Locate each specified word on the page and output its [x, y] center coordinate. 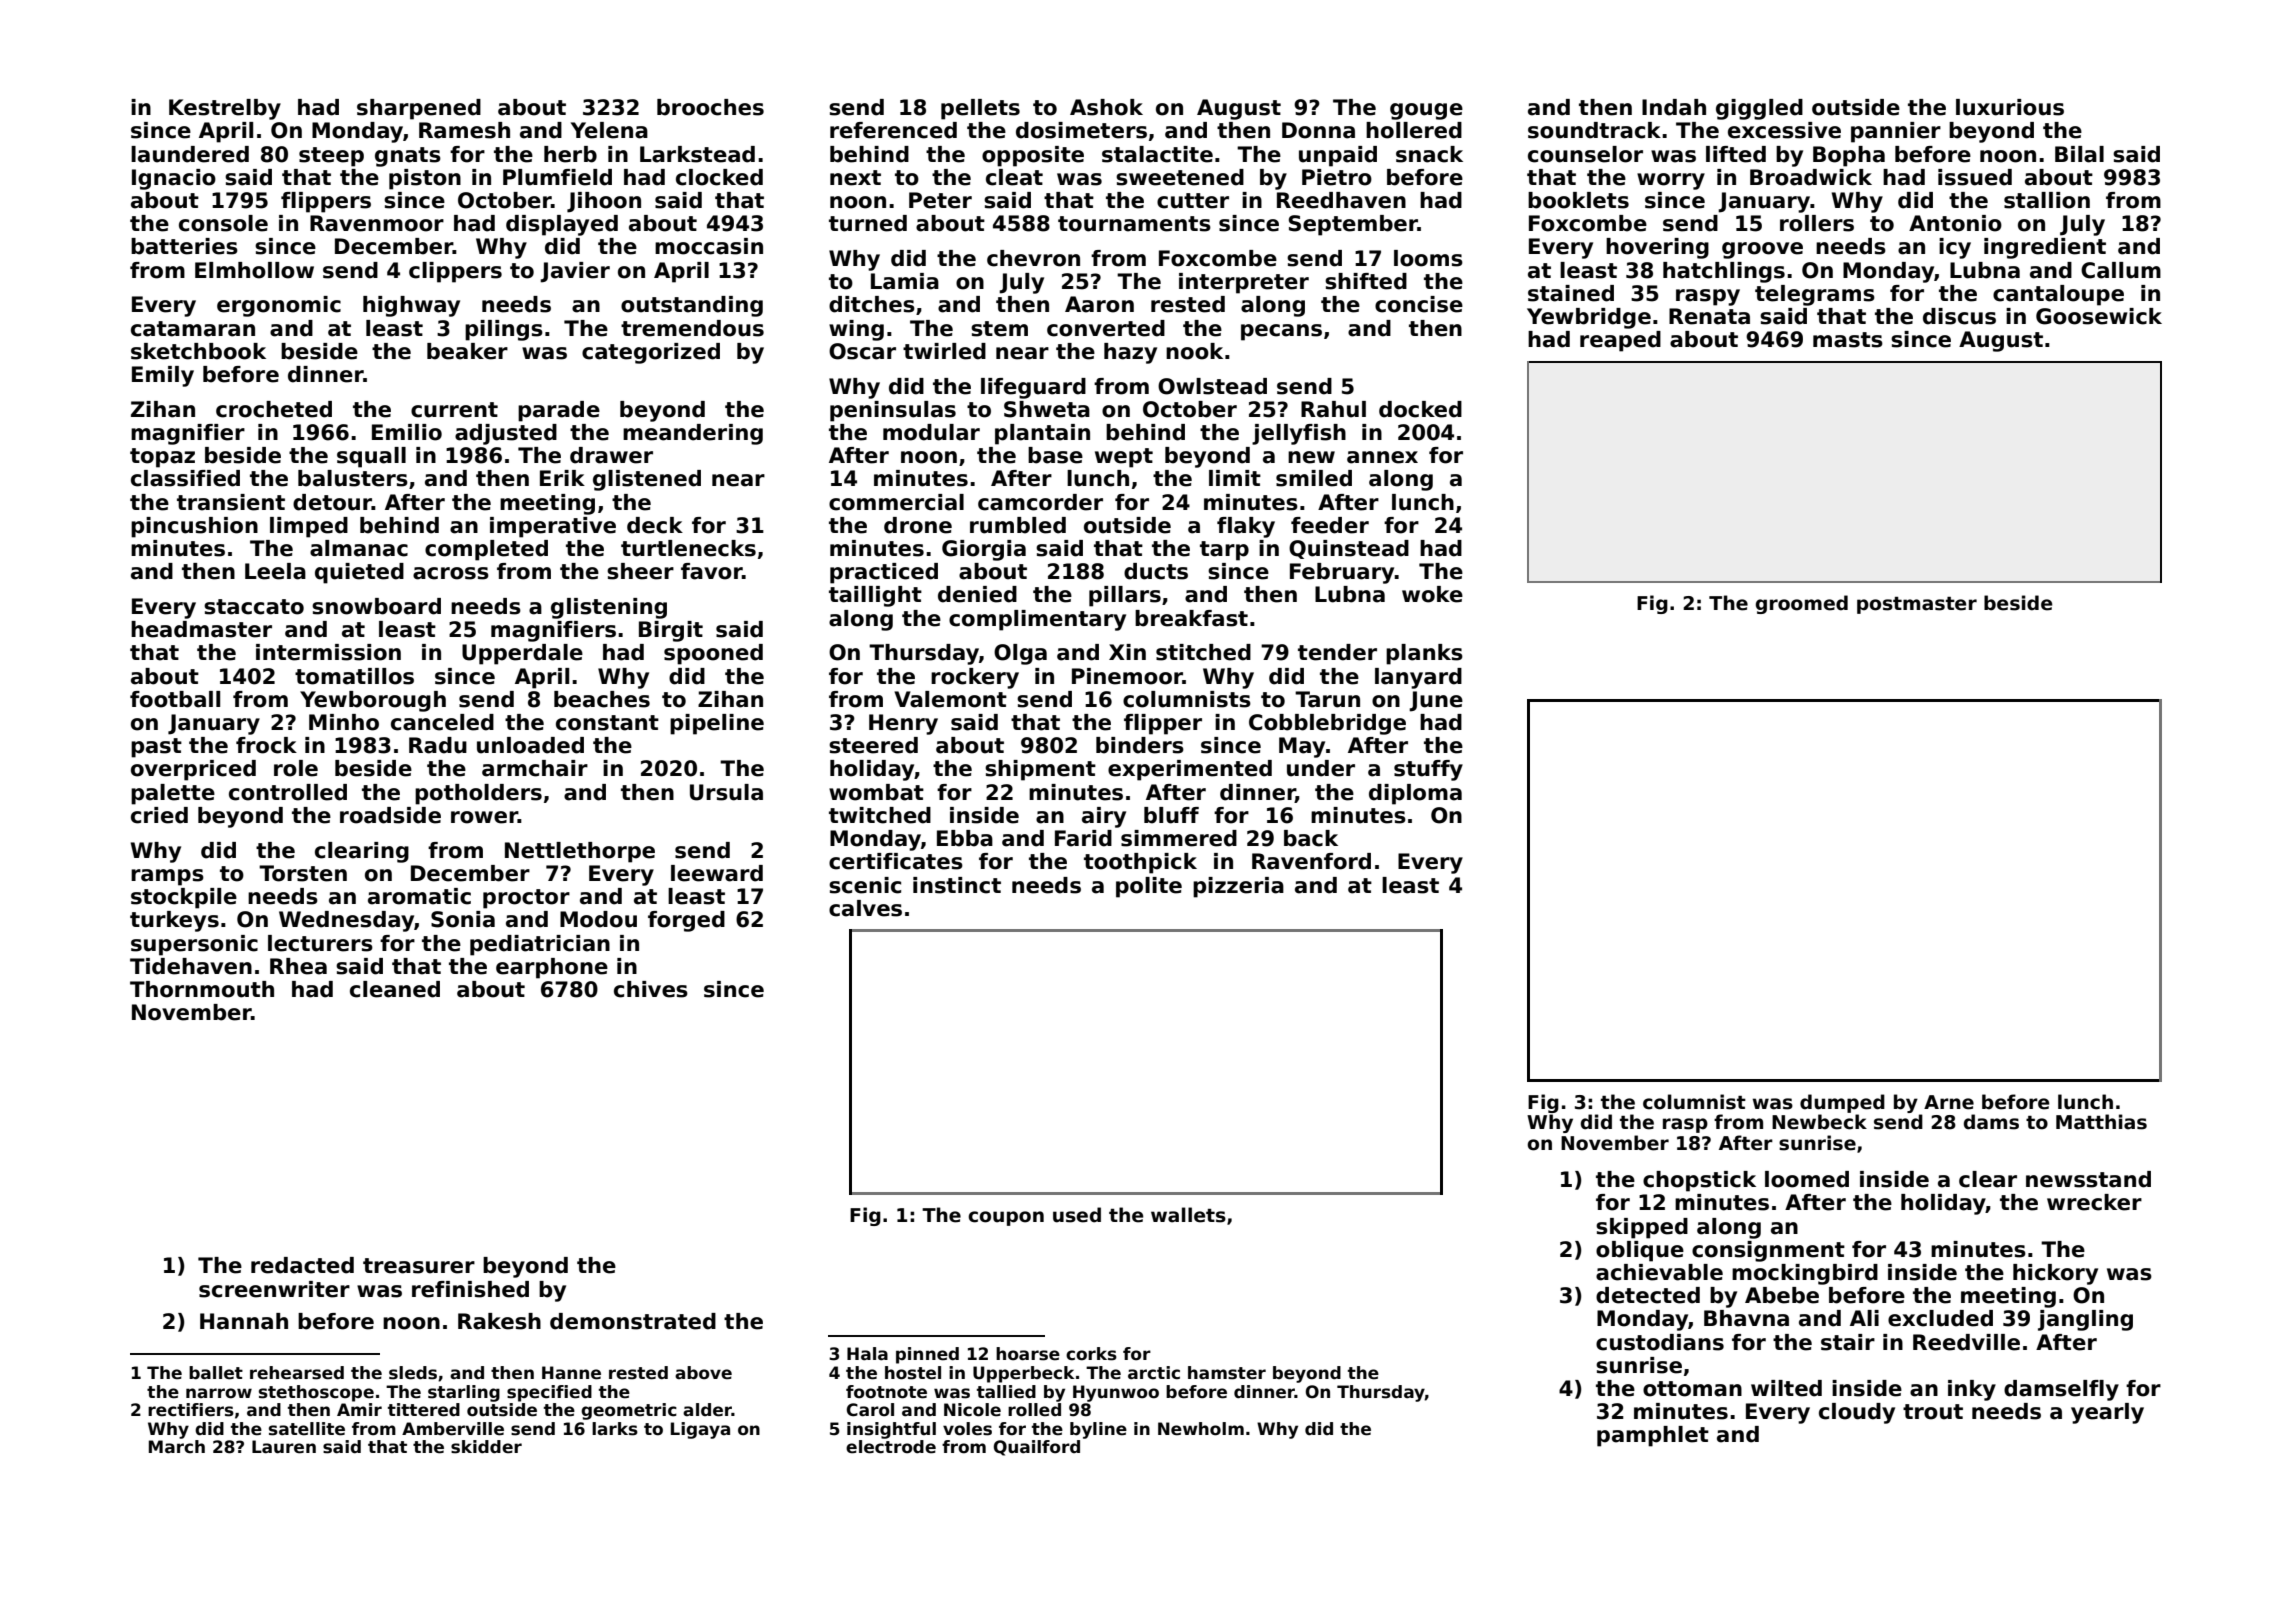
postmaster [1917, 605]
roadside [390, 815]
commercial [896, 502]
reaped [1620, 341]
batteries [184, 246]
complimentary [1037, 620]
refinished [470, 1289]
